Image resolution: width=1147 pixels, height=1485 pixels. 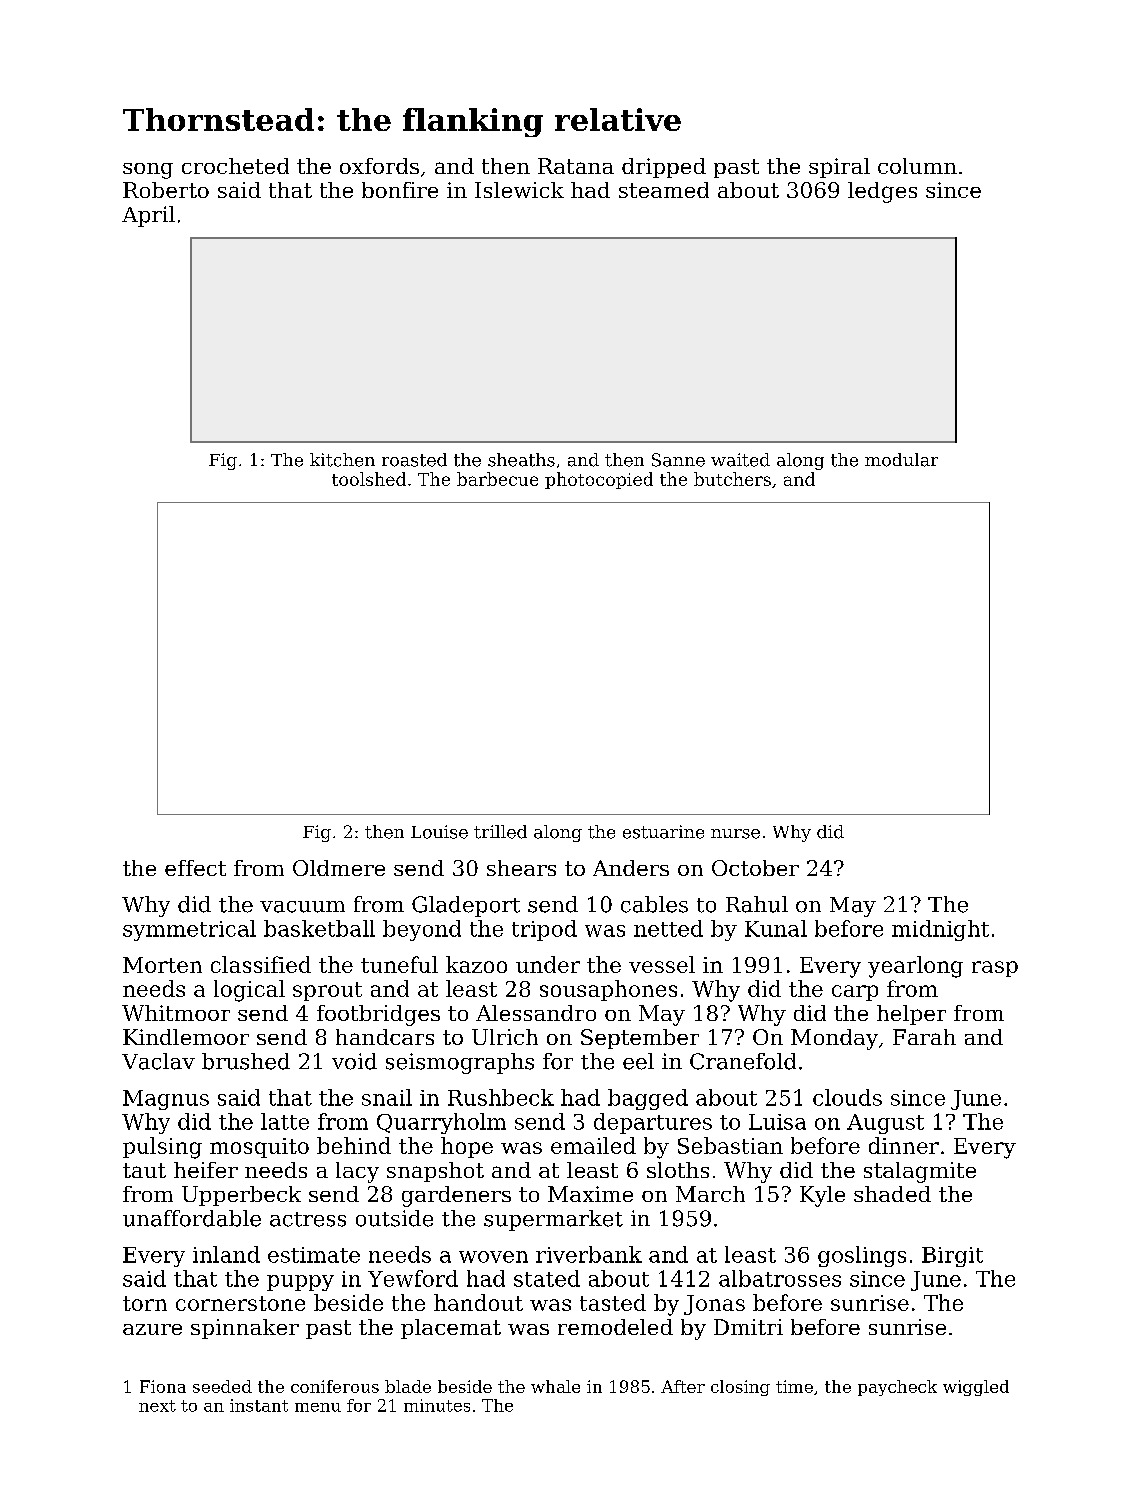 I want to click on crocheted, so click(x=235, y=166).
